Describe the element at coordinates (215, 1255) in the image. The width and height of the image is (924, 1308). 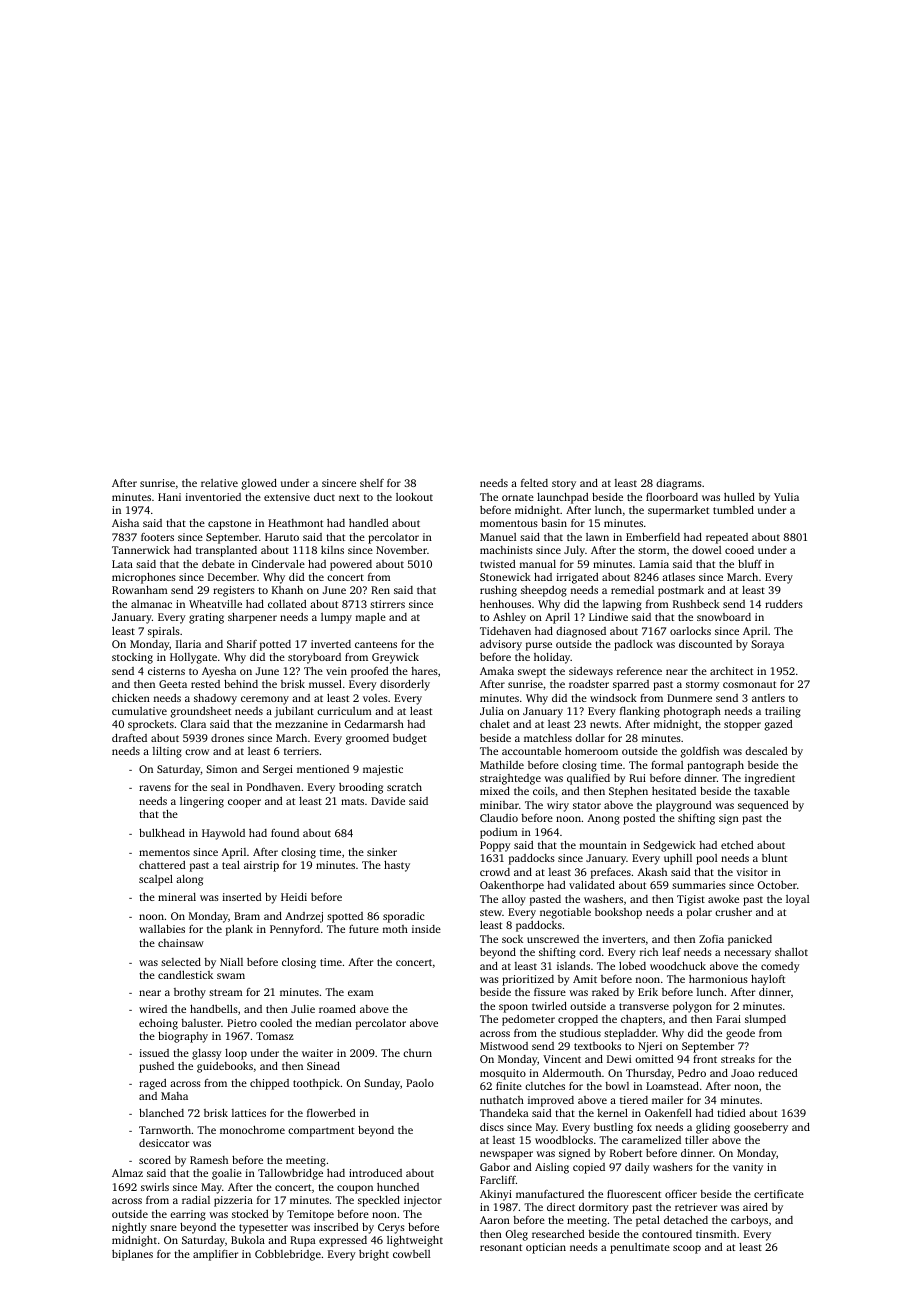
I see `amplifier` at that location.
